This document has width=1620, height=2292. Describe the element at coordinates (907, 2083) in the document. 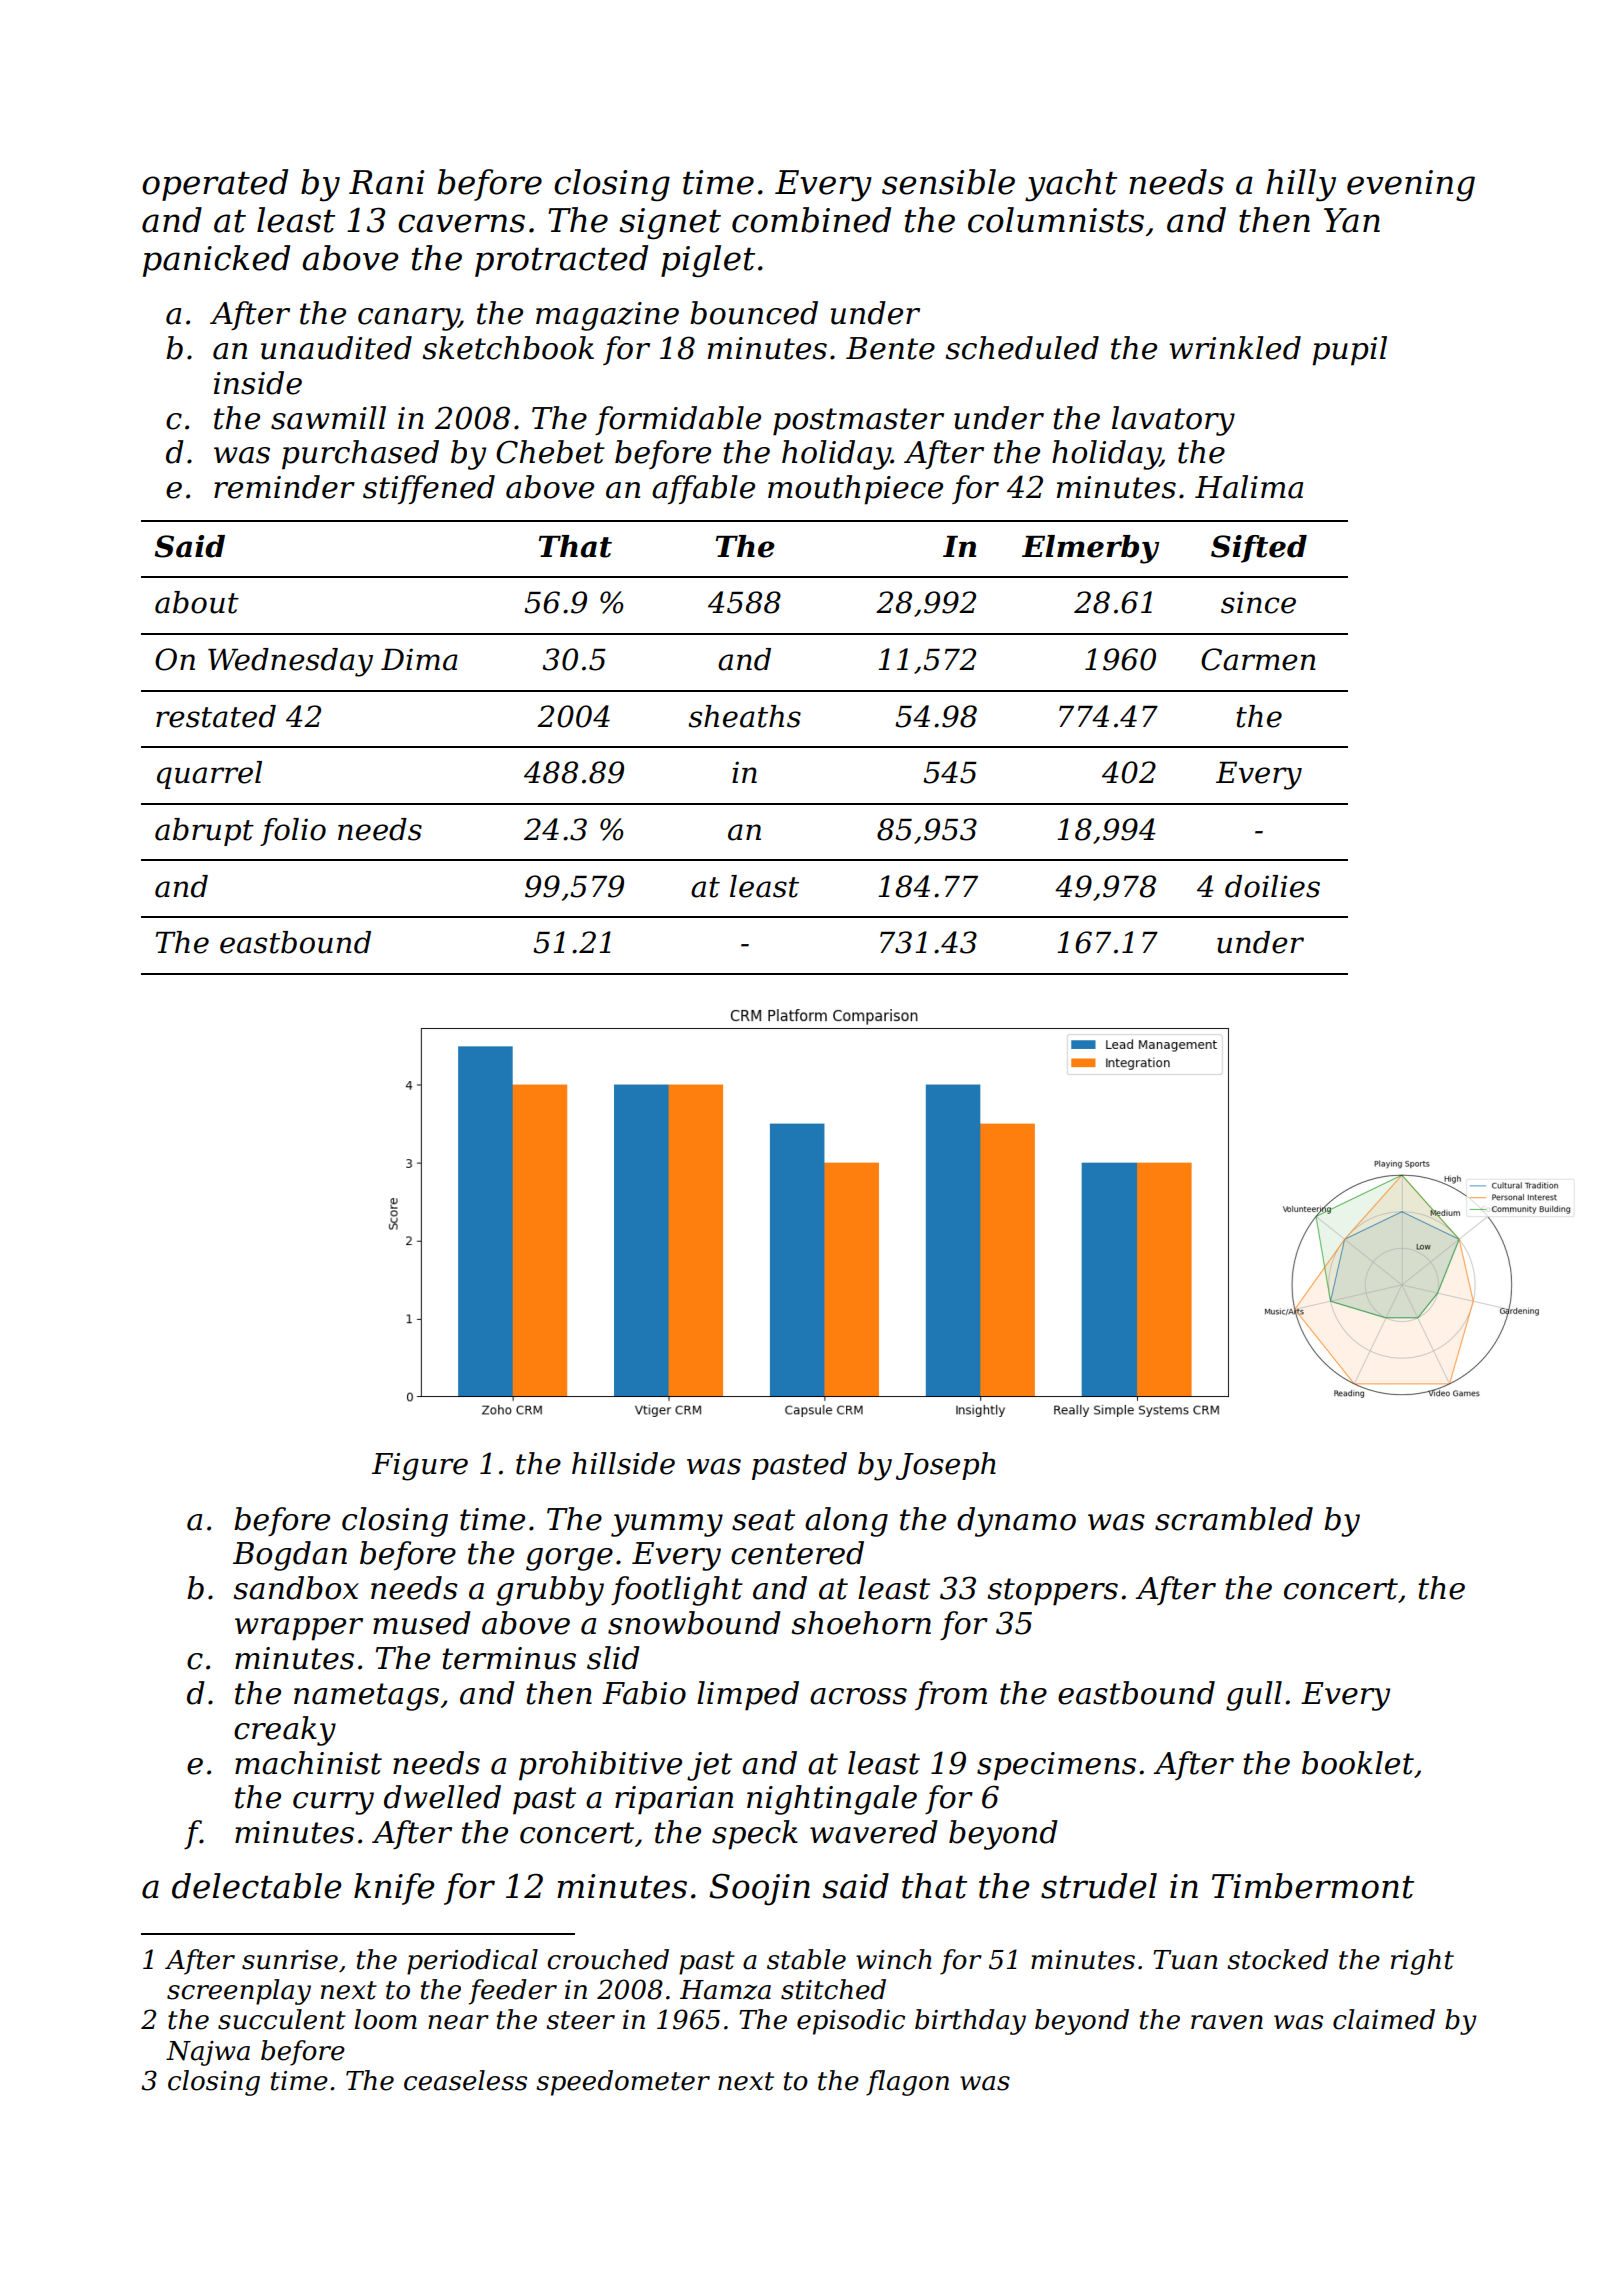

I see `flagon` at that location.
